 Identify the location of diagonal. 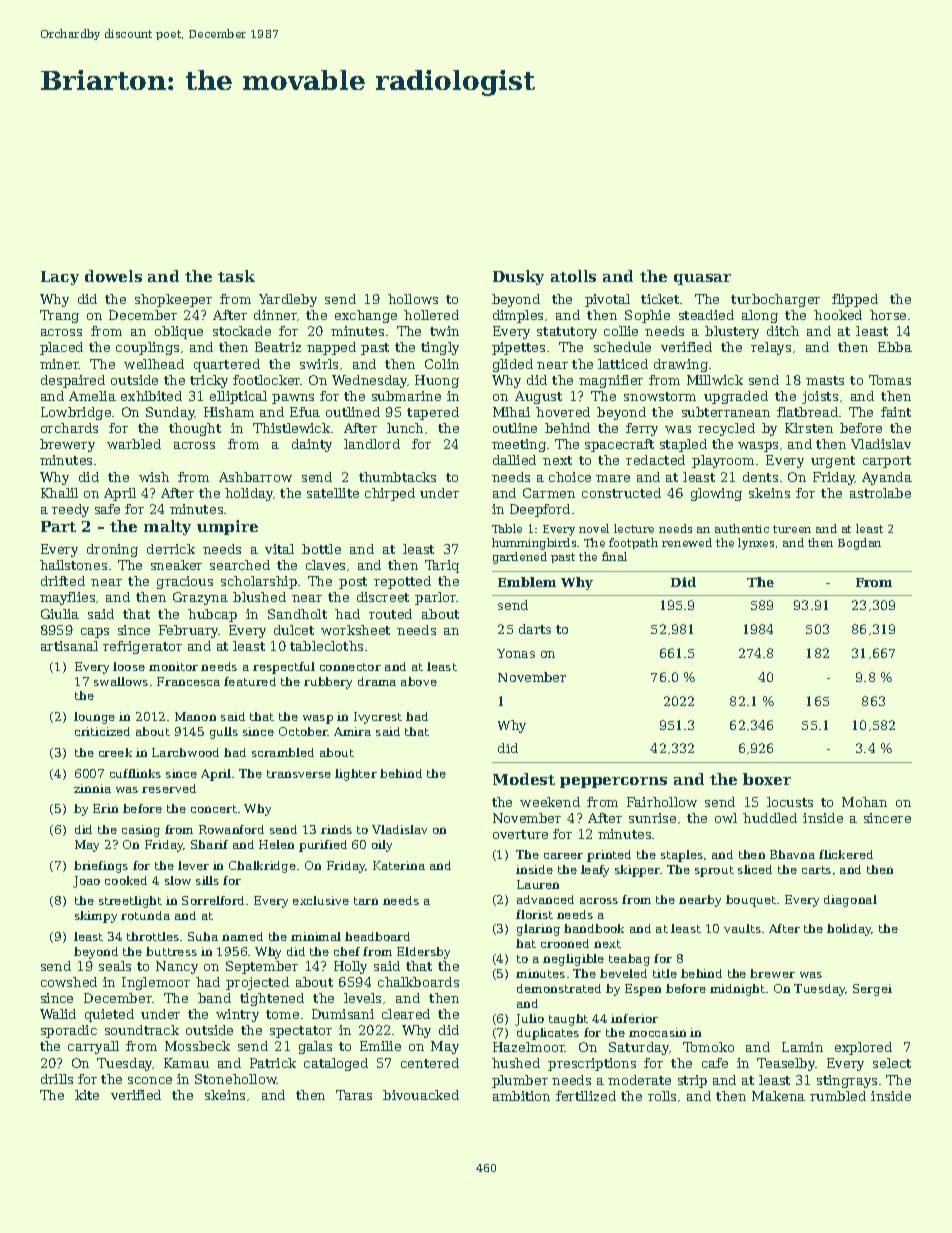
(850, 901).
